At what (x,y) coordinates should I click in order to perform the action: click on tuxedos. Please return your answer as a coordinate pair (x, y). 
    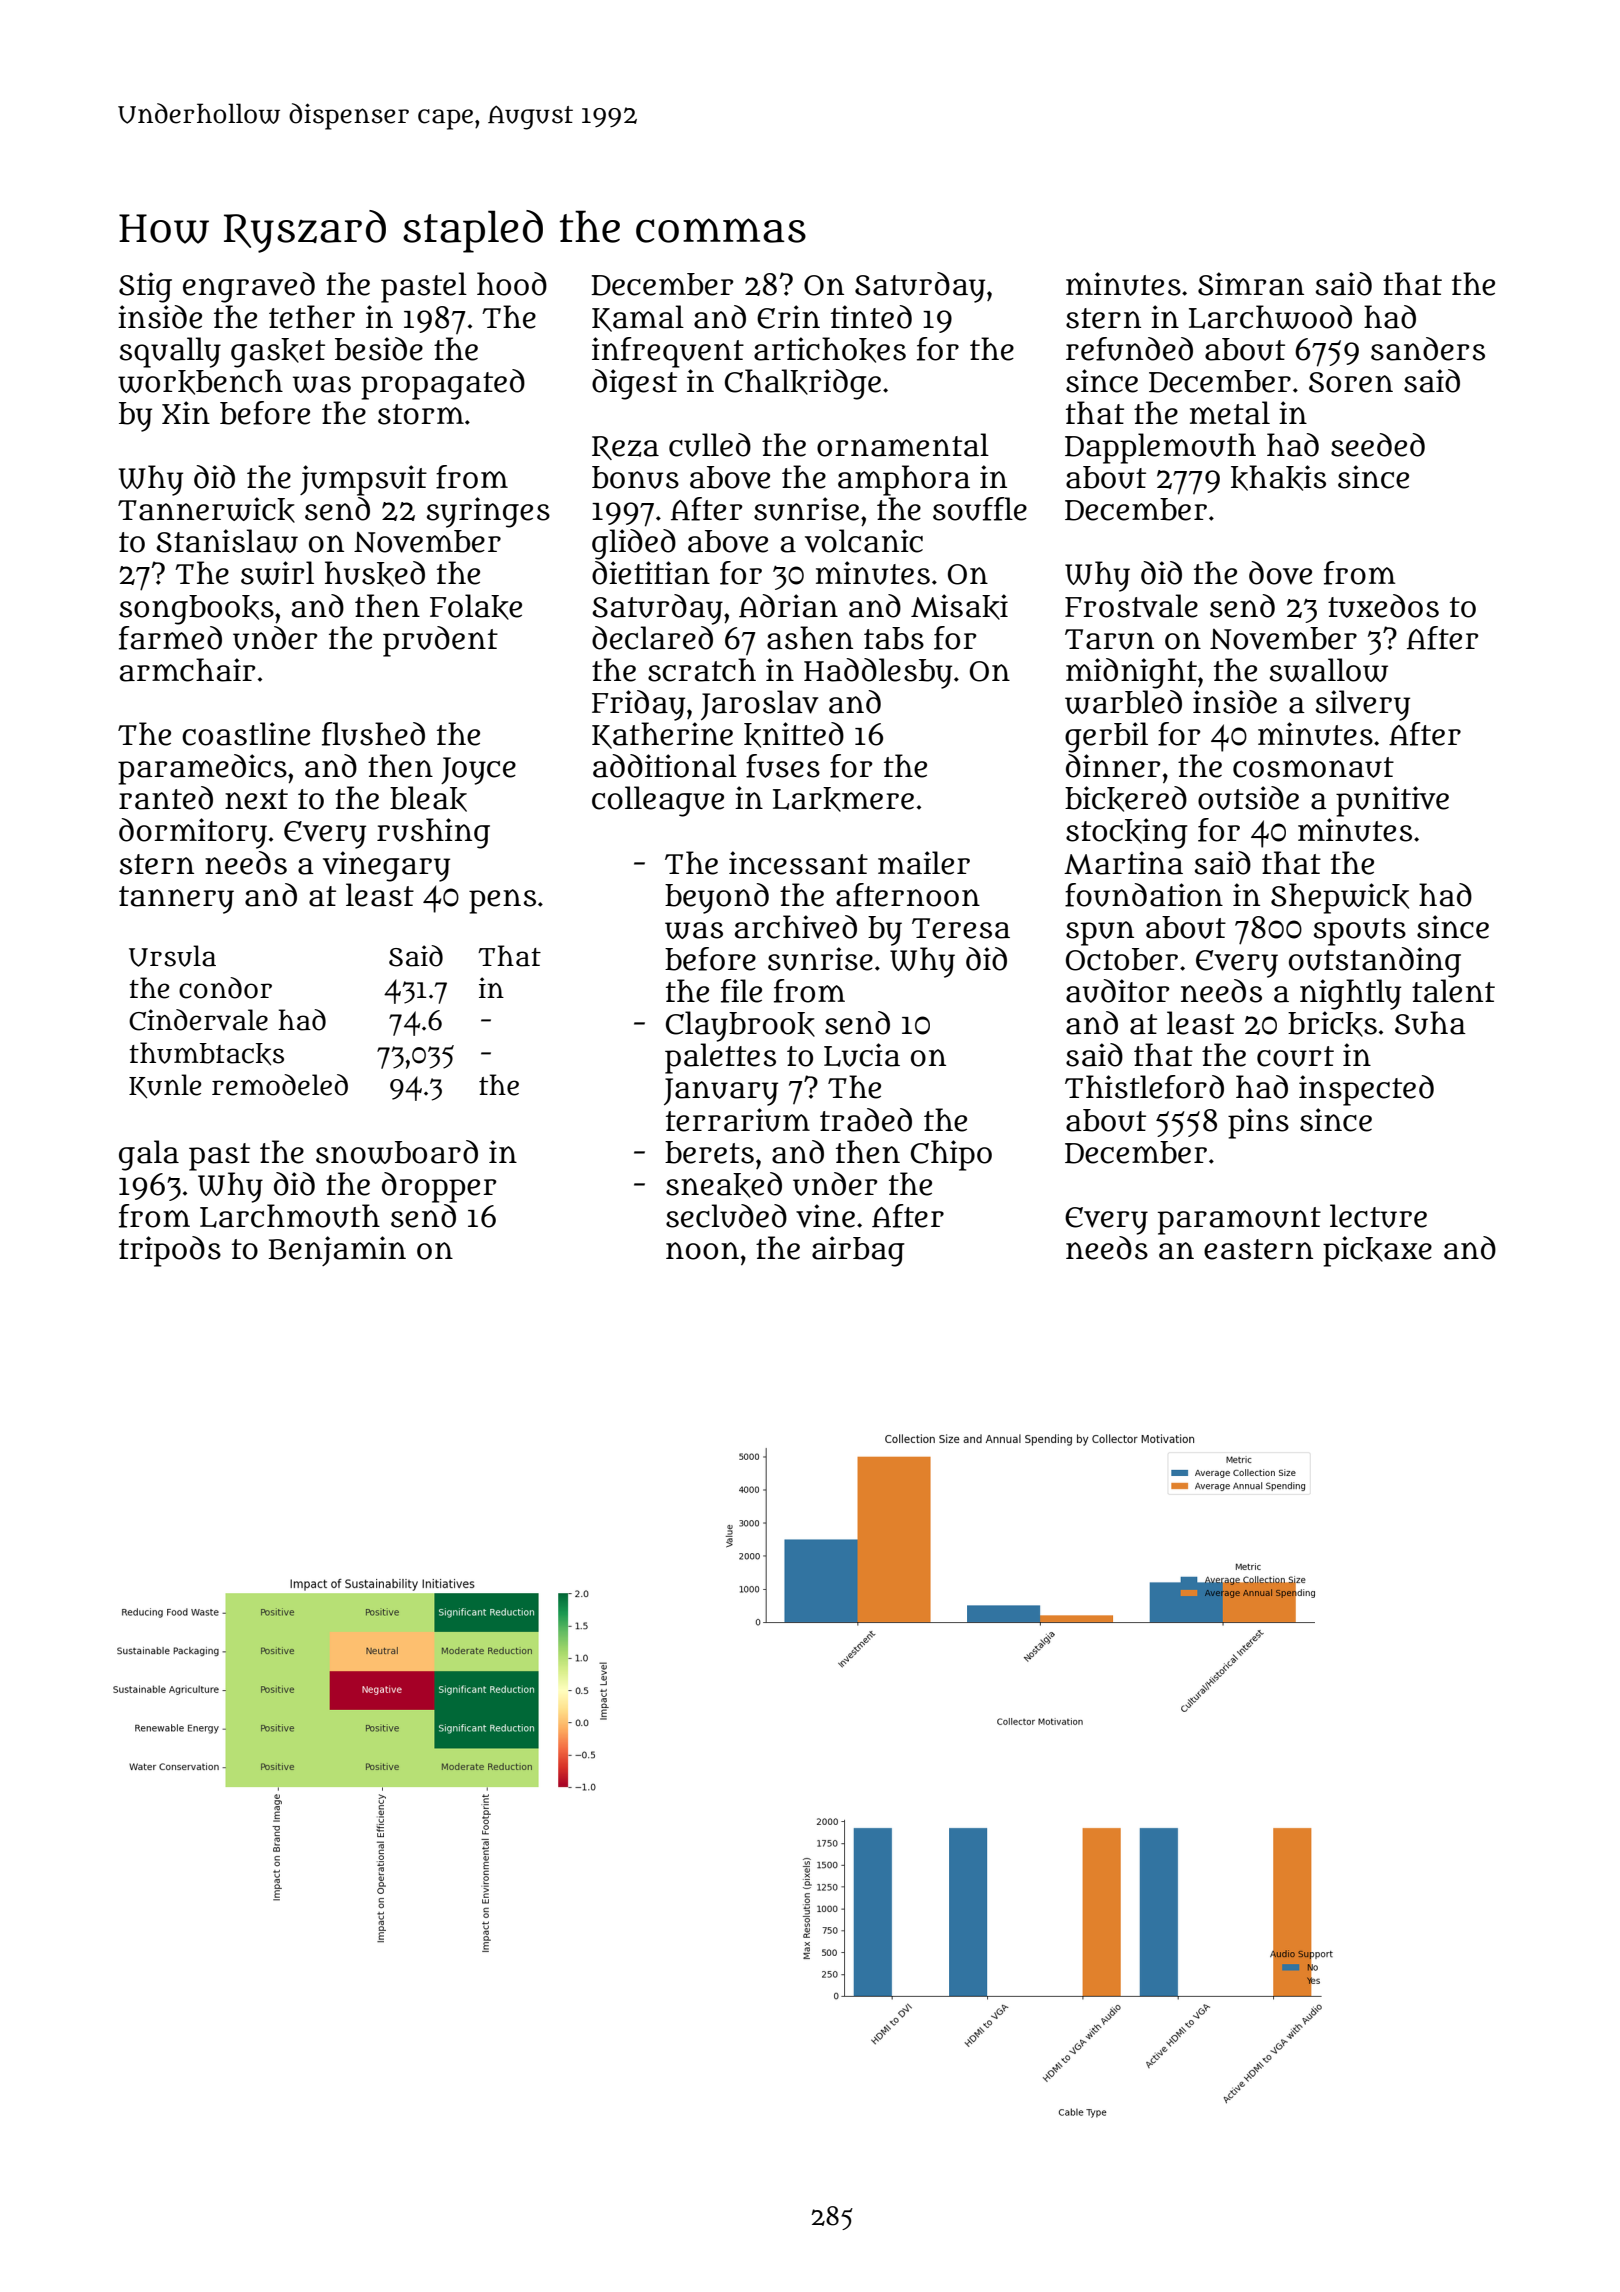
    Looking at the image, I should click on (1383, 606).
